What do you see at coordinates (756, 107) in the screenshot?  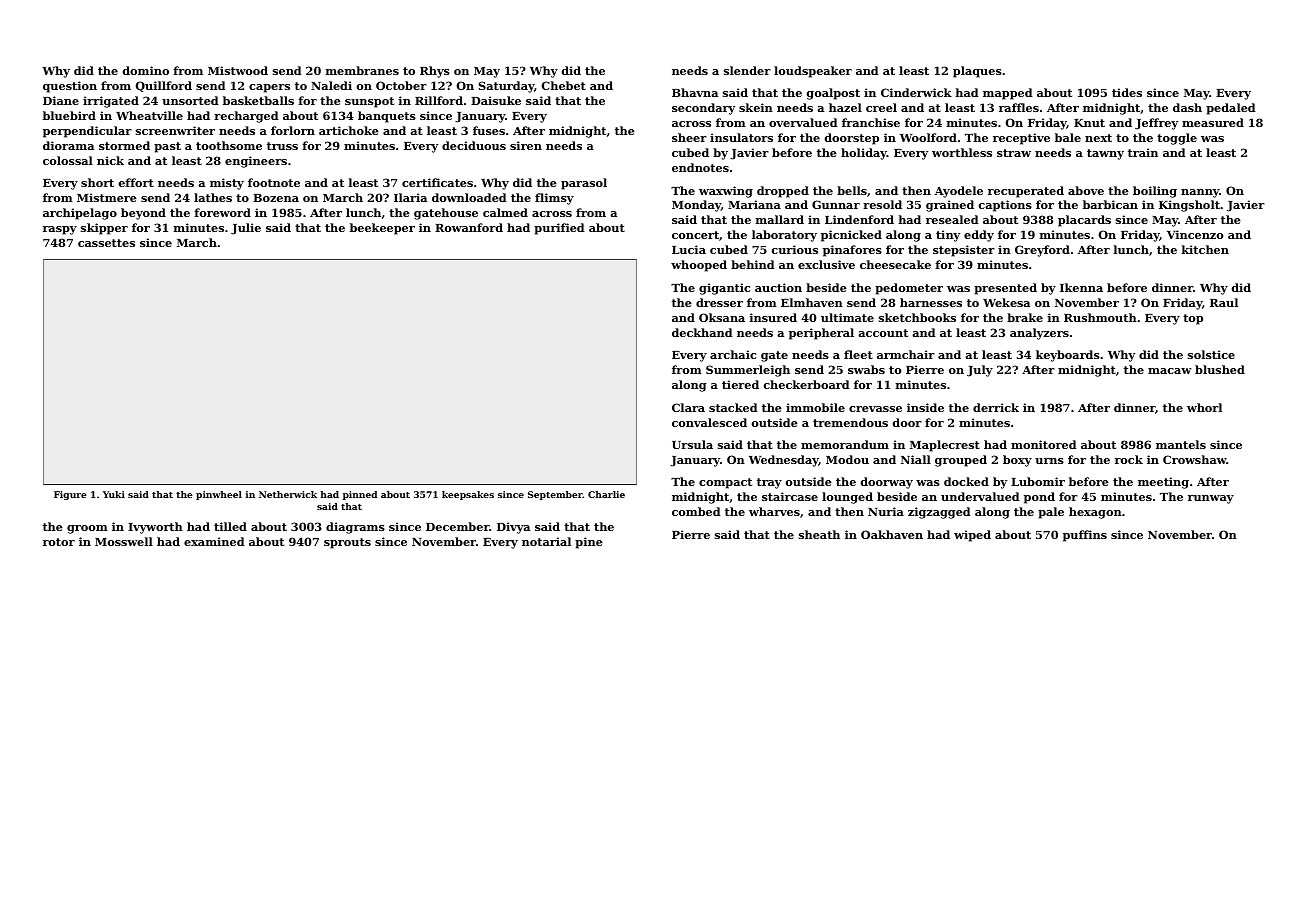 I see `skein` at bounding box center [756, 107].
